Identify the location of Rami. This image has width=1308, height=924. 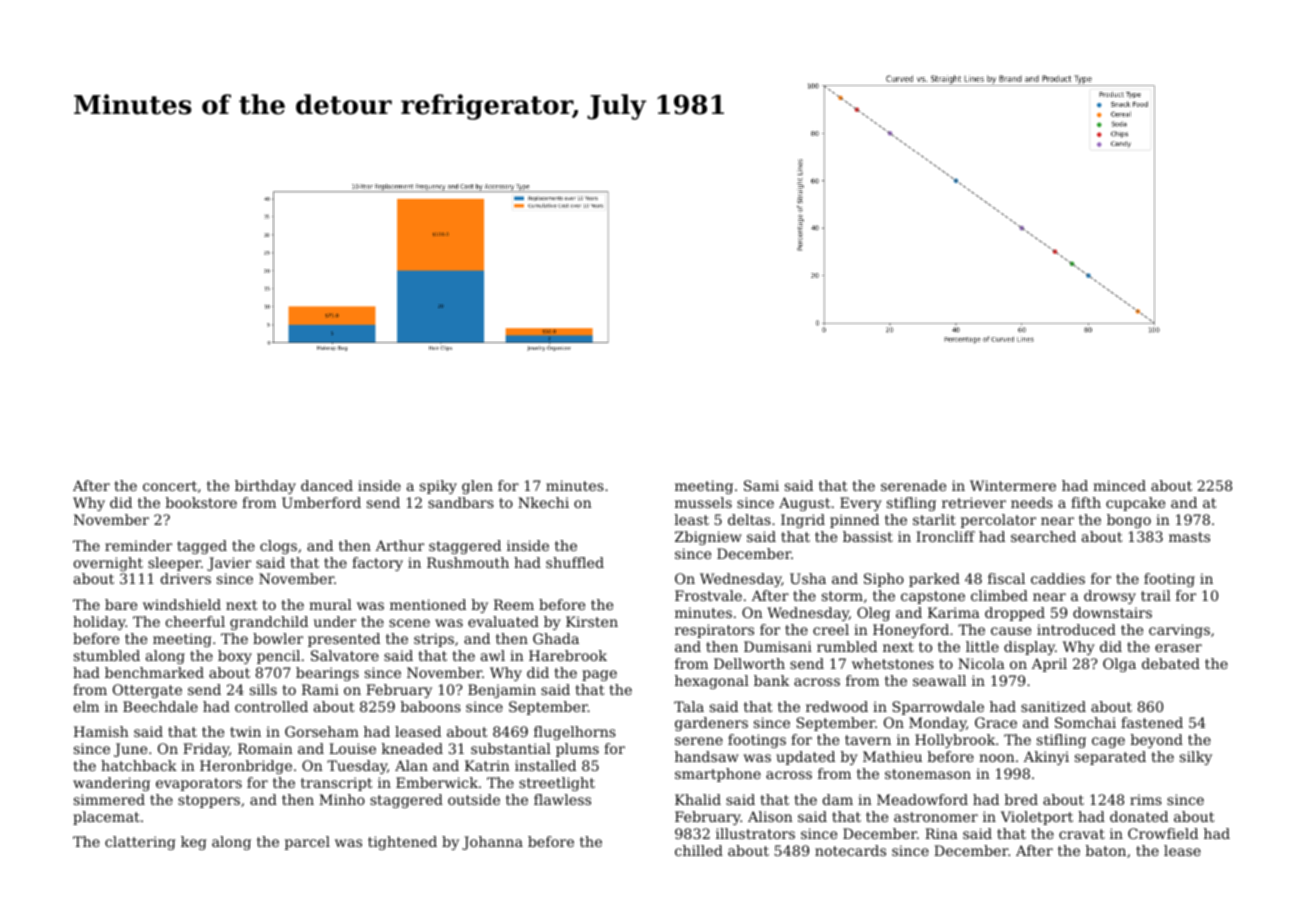
(320, 689).
